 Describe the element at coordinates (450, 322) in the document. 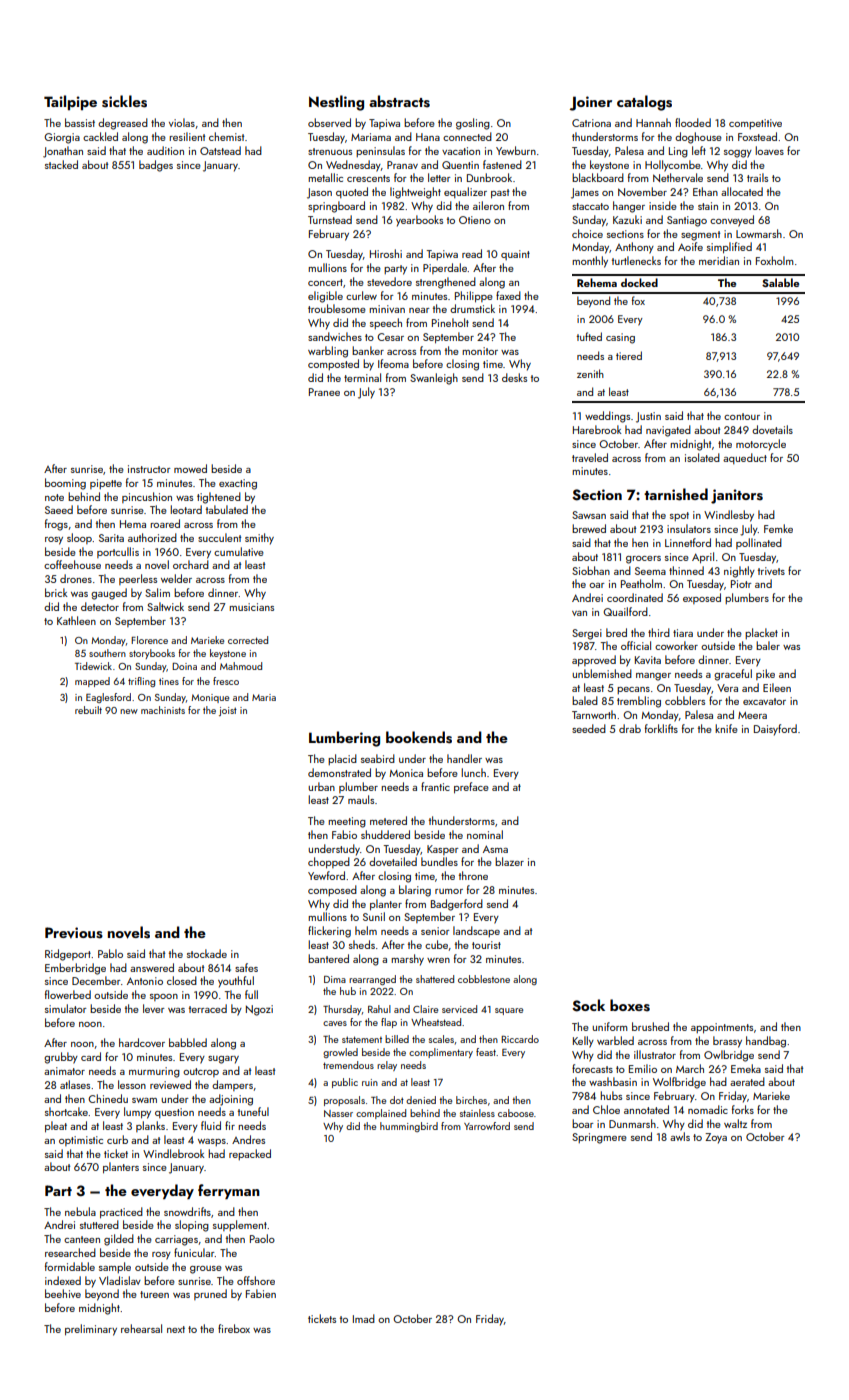

I see `Pineholt` at that location.
